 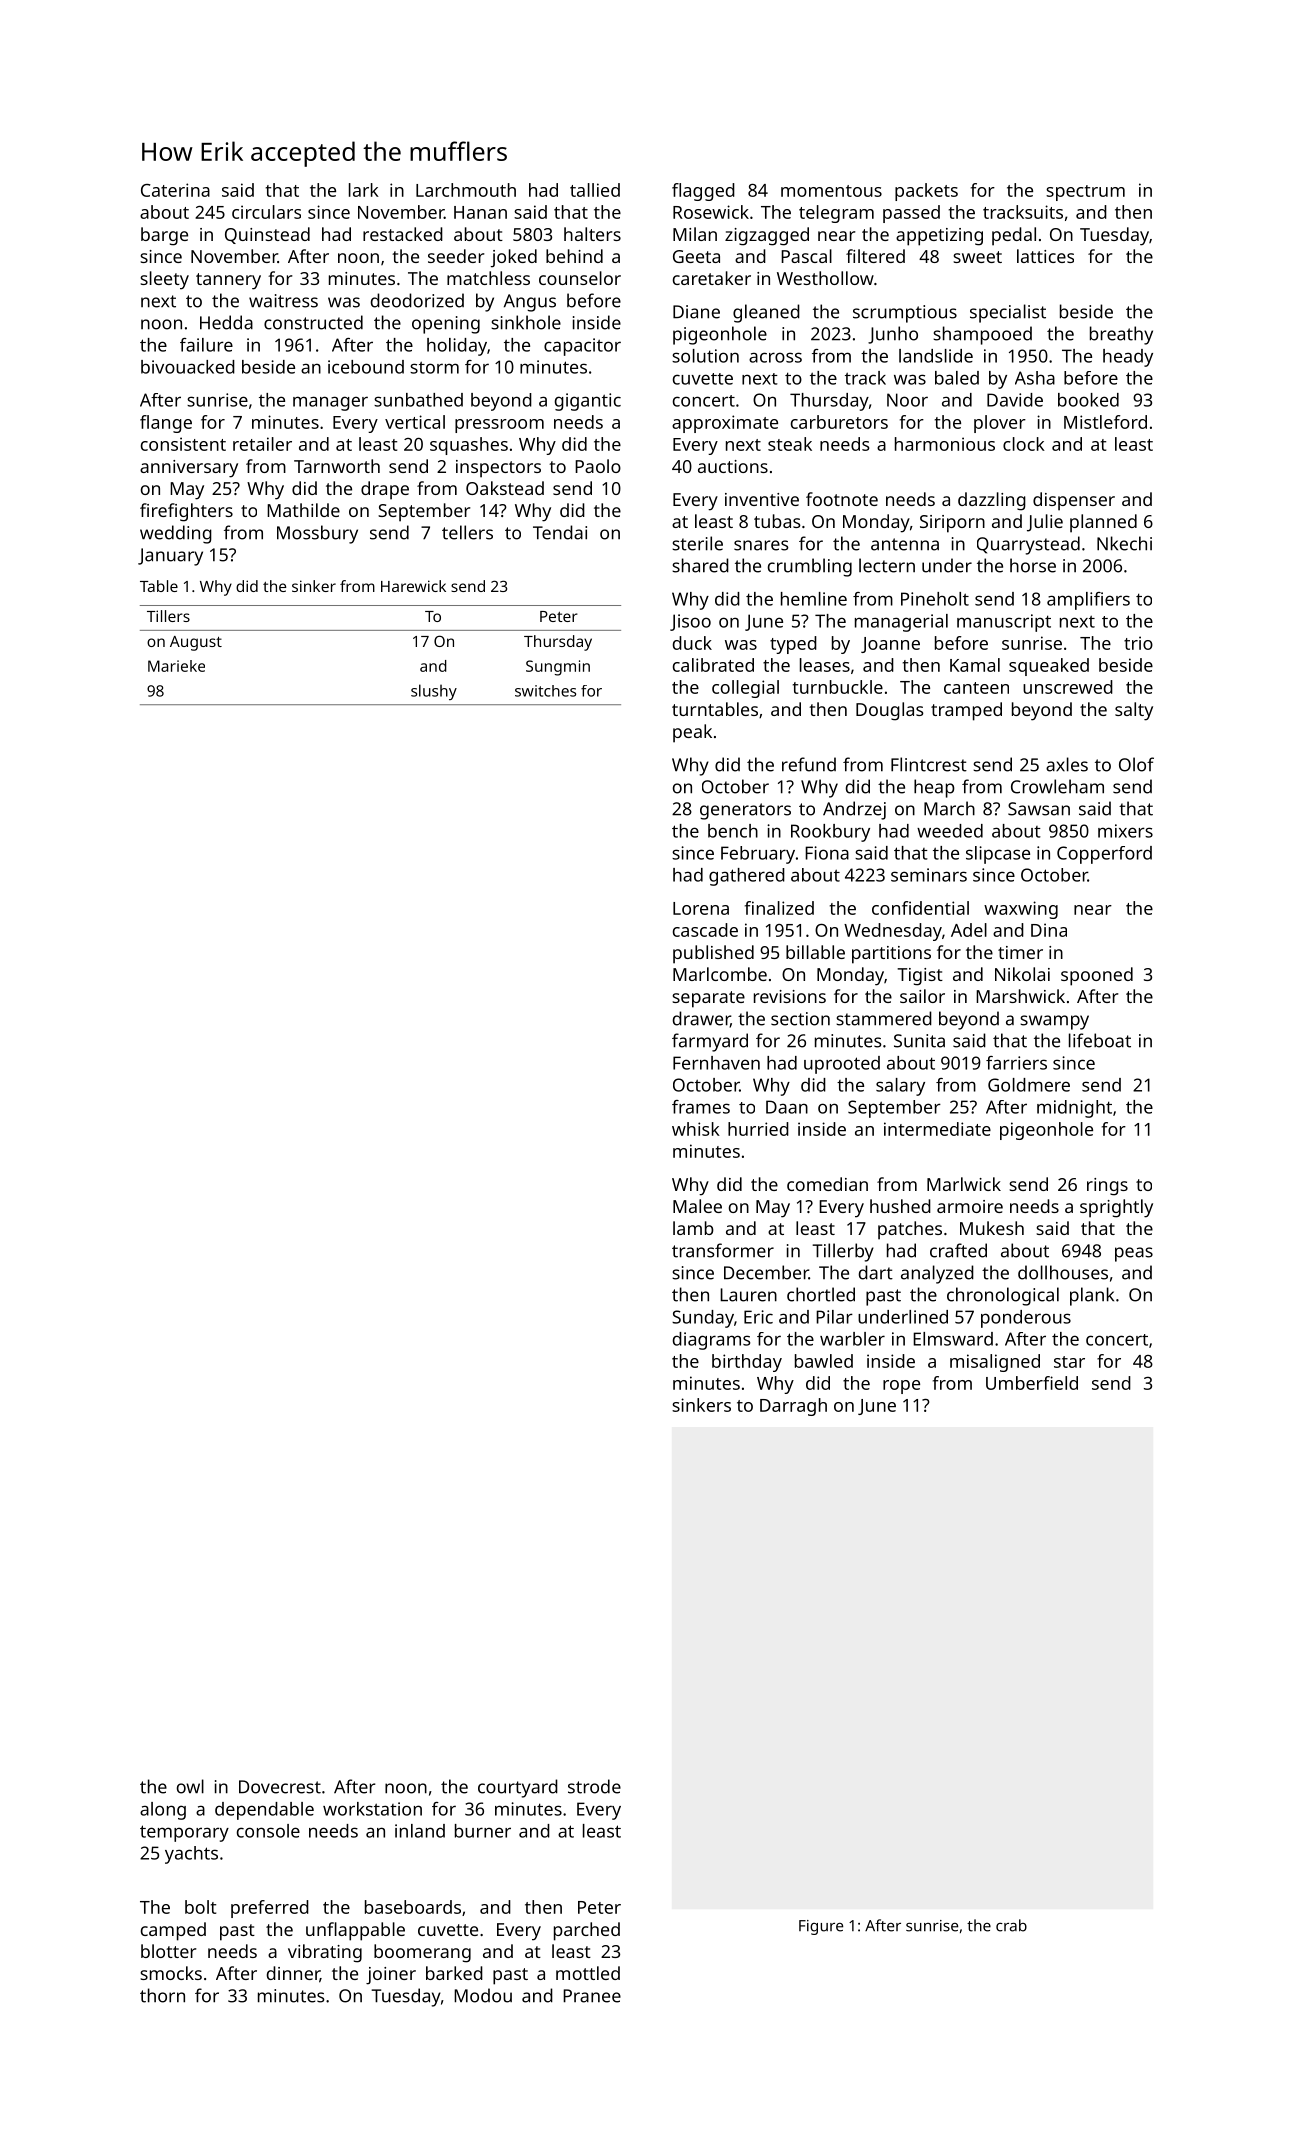 What do you see at coordinates (434, 692) in the screenshot?
I see `slushy` at bounding box center [434, 692].
